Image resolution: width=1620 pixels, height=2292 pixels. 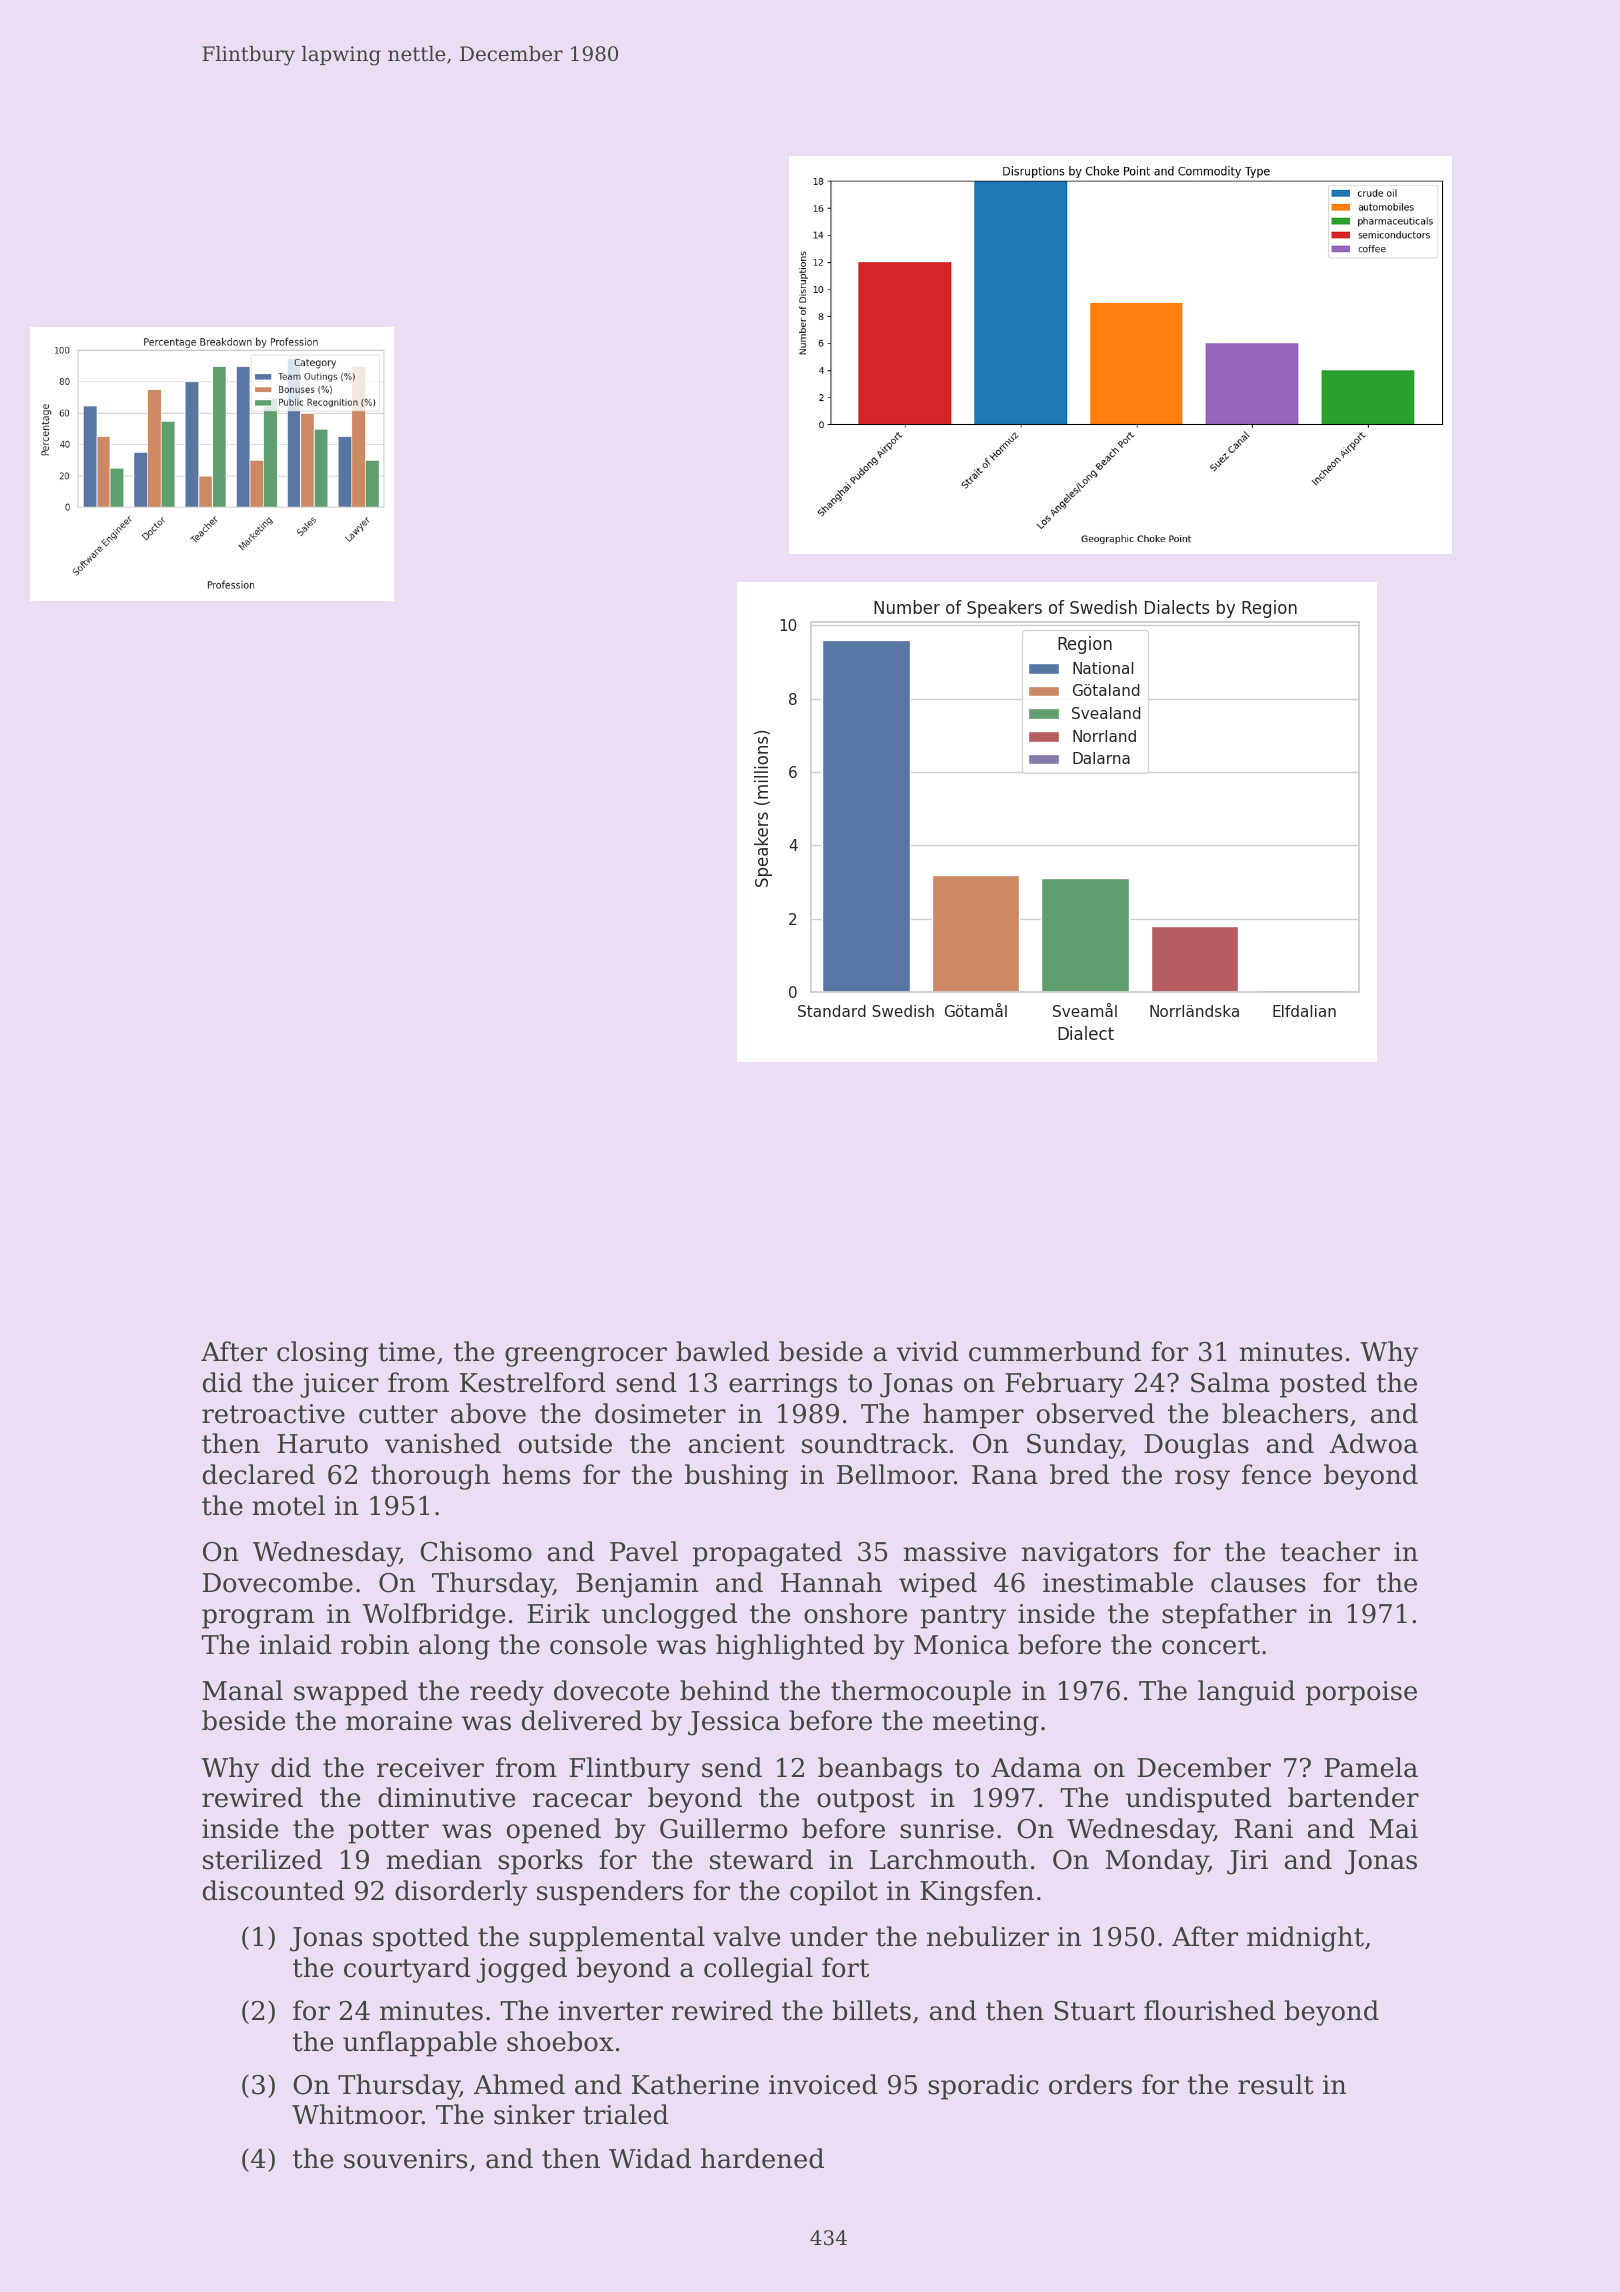 What do you see at coordinates (988, 1936) in the screenshot?
I see `nebulizer` at bounding box center [988, 1936].
